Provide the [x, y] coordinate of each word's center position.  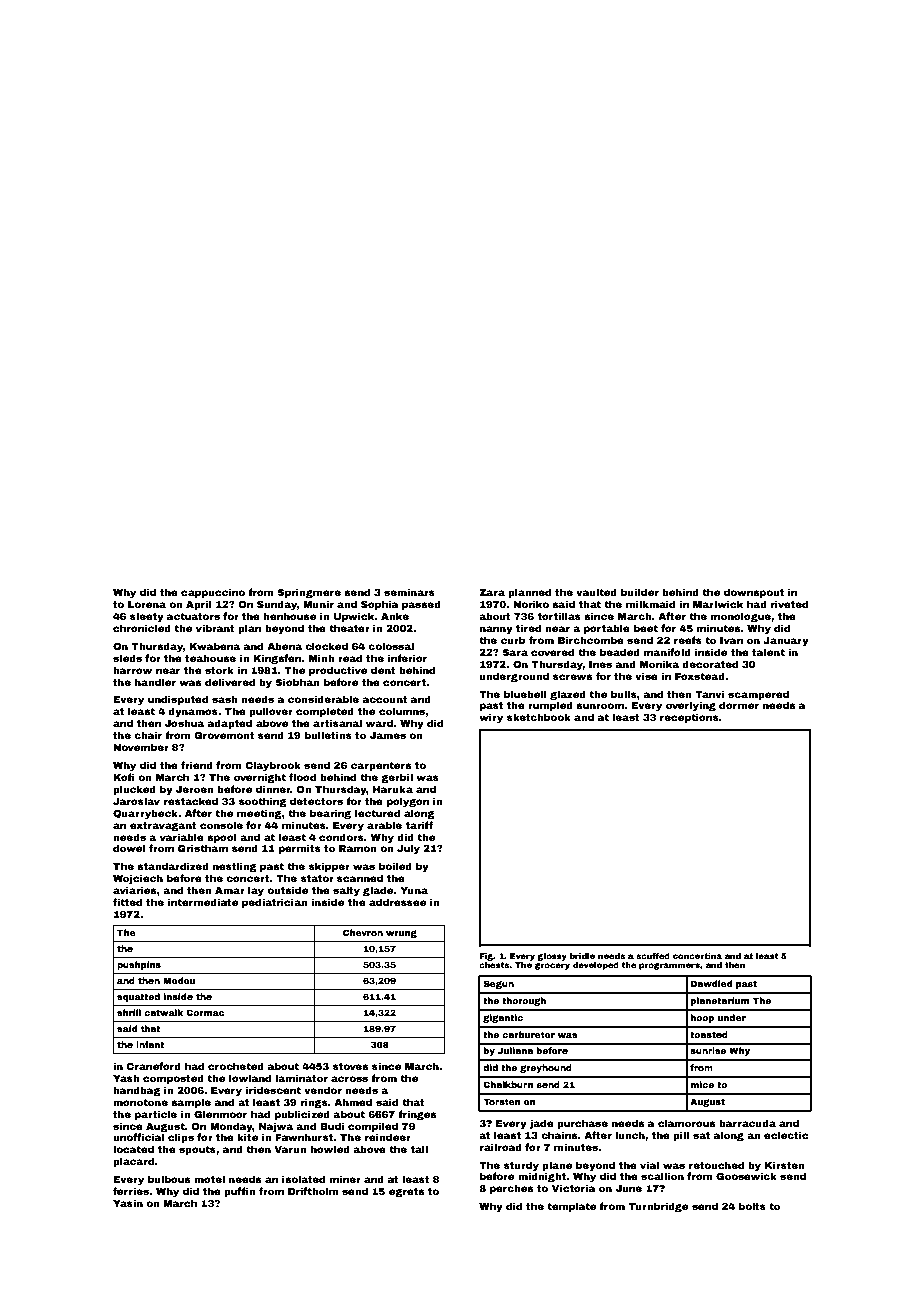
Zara [492, 592]
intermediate [203, 902]
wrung [401, 934]
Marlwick [718, 604]
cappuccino [213, 593]
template [571, 1207]
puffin [239, 1192]
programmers [669, 966]
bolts [752, 1206]
